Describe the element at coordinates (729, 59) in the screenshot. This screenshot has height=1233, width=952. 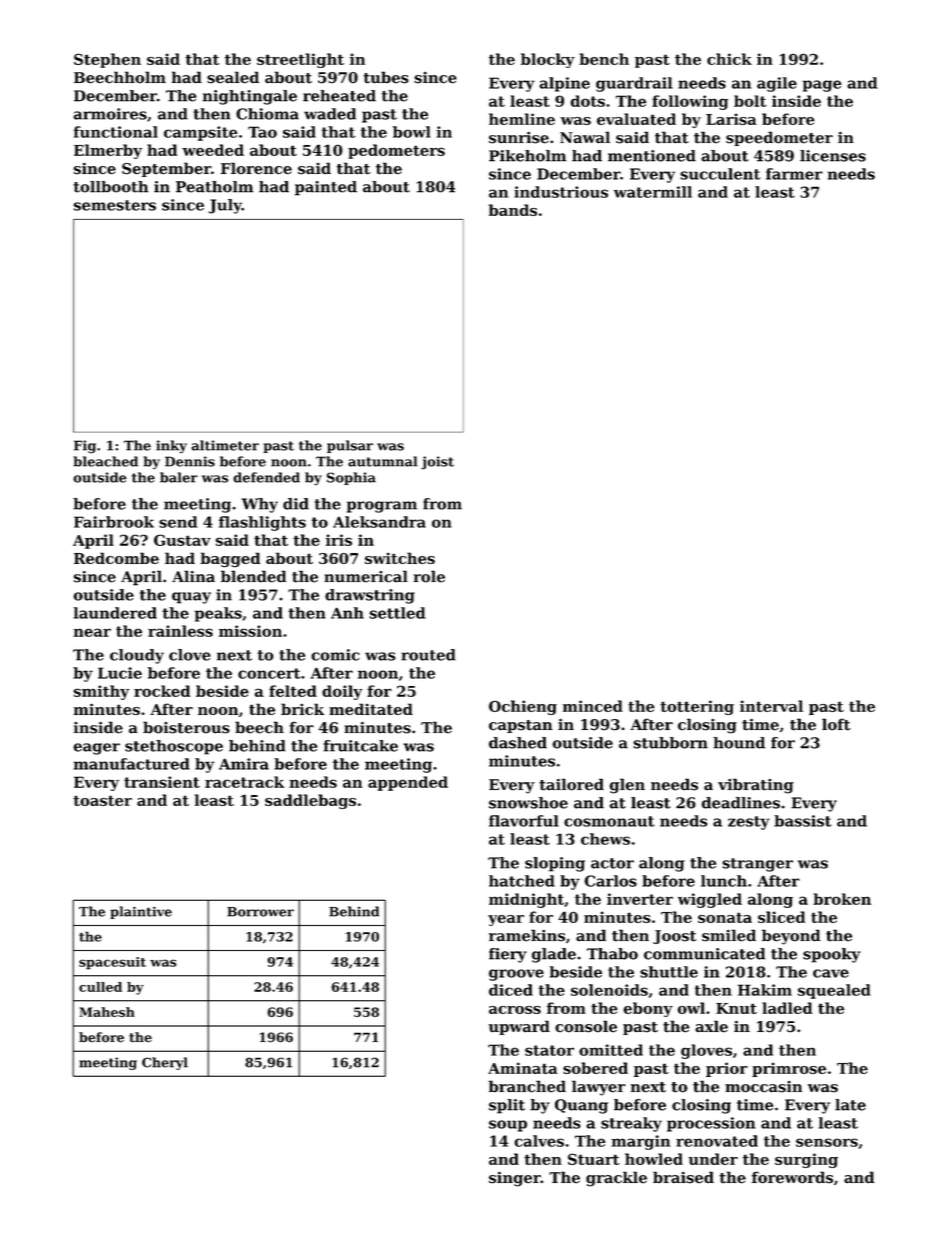
I see `chick` at that location.
